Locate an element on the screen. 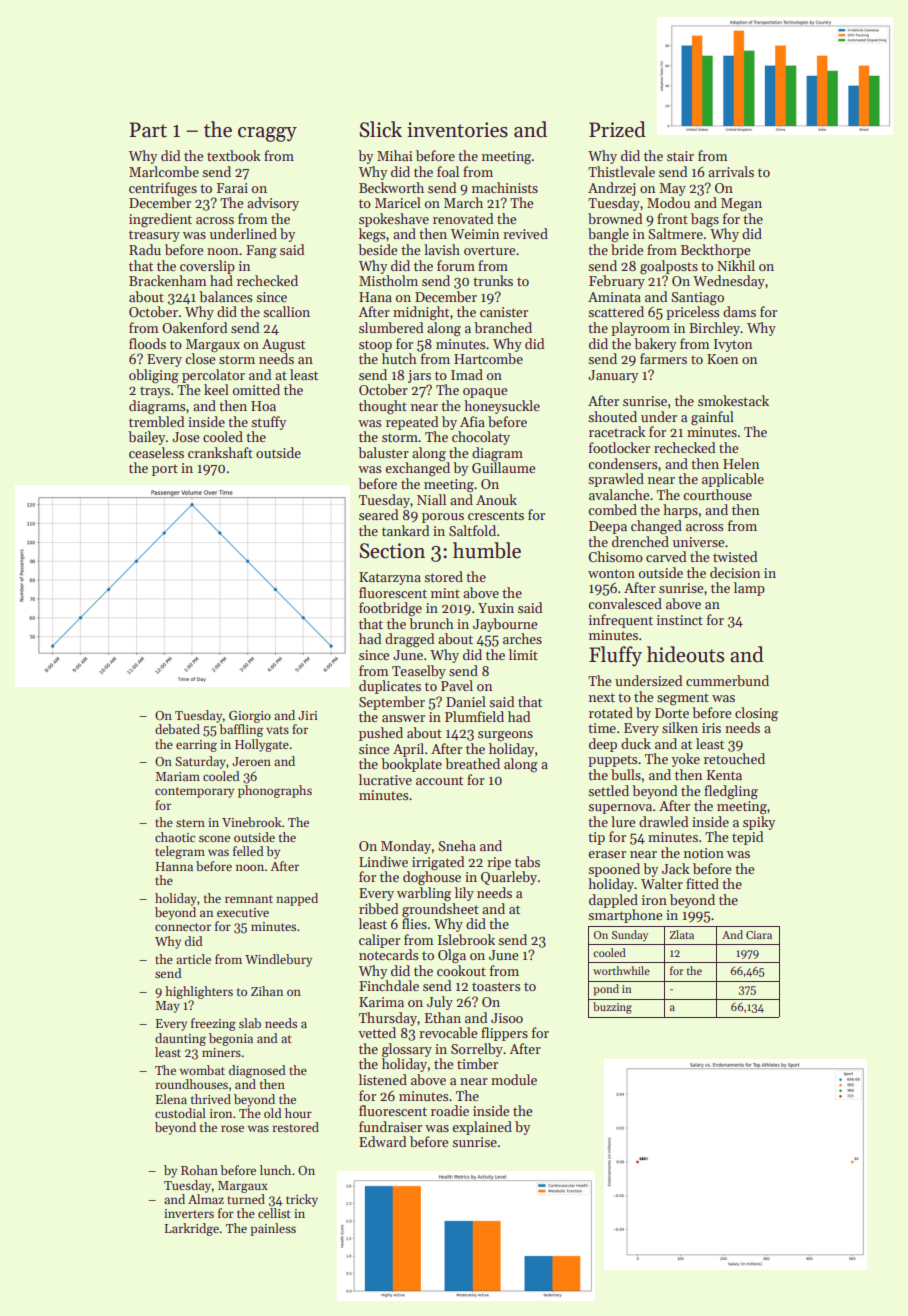 The height and width of the screenshot is (1316, 908). Nikhil is located at coordinates (736, 265).
